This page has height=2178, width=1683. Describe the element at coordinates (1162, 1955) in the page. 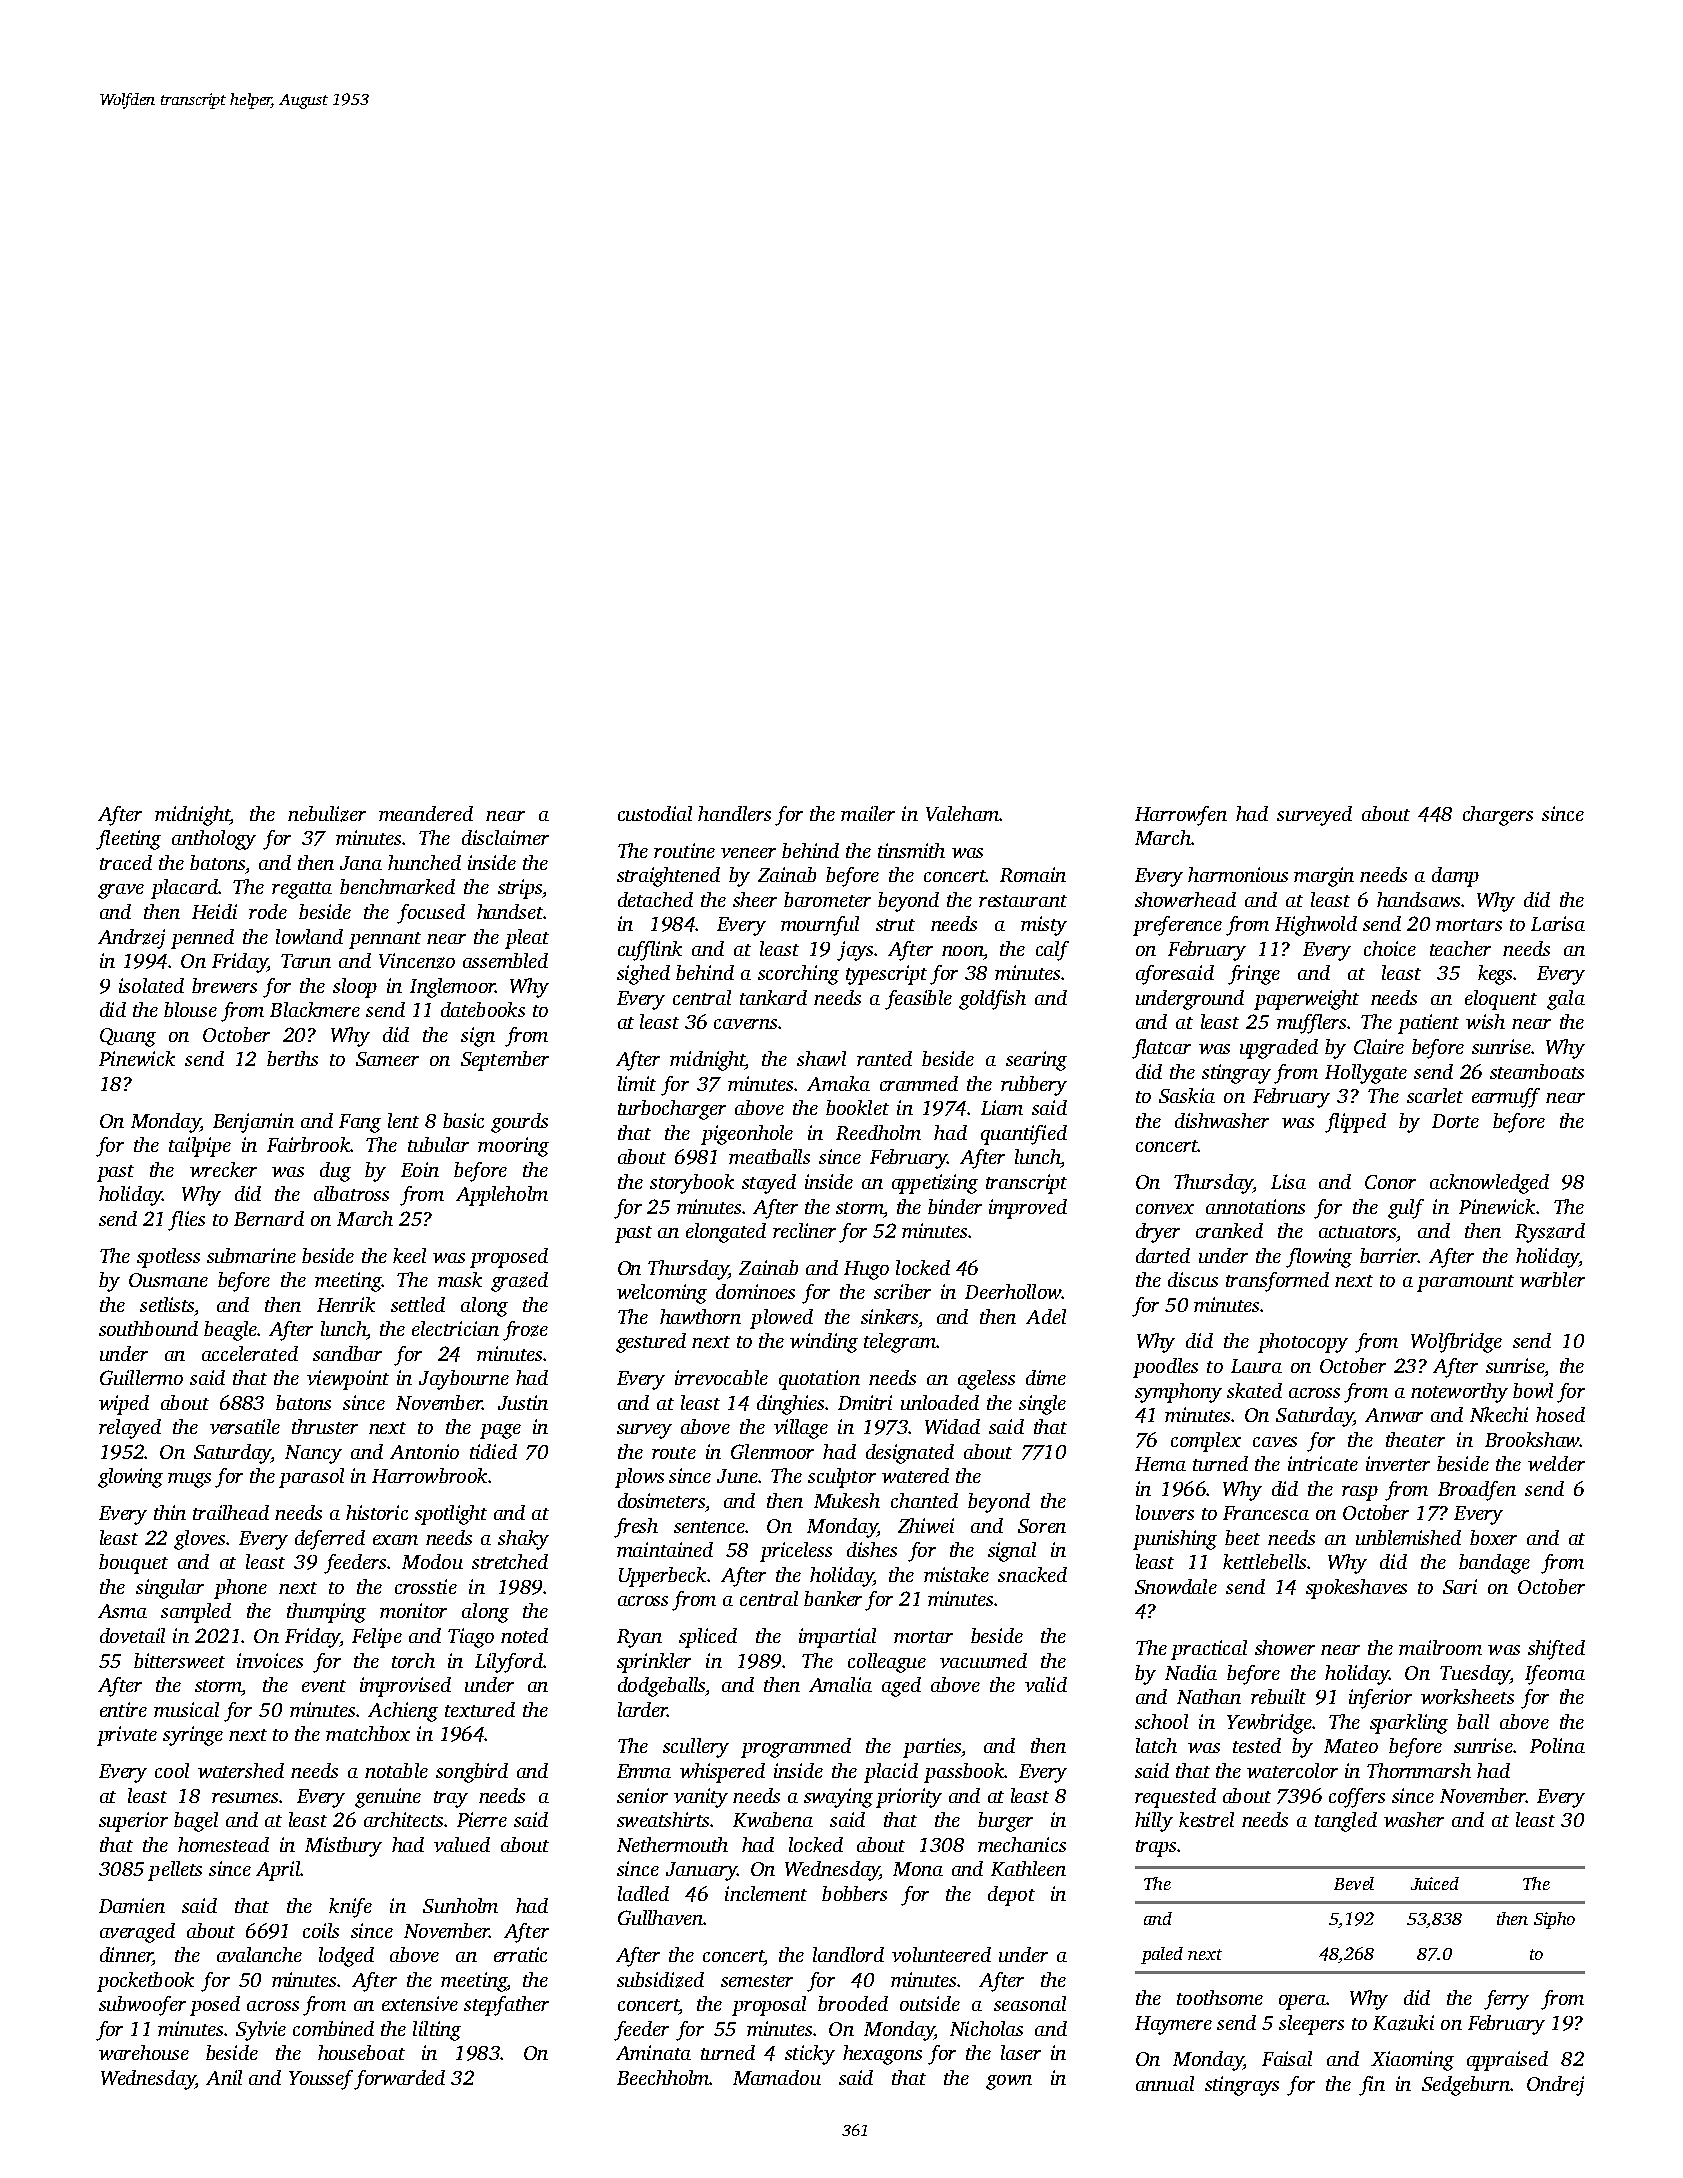

I see `paled` at that location.
